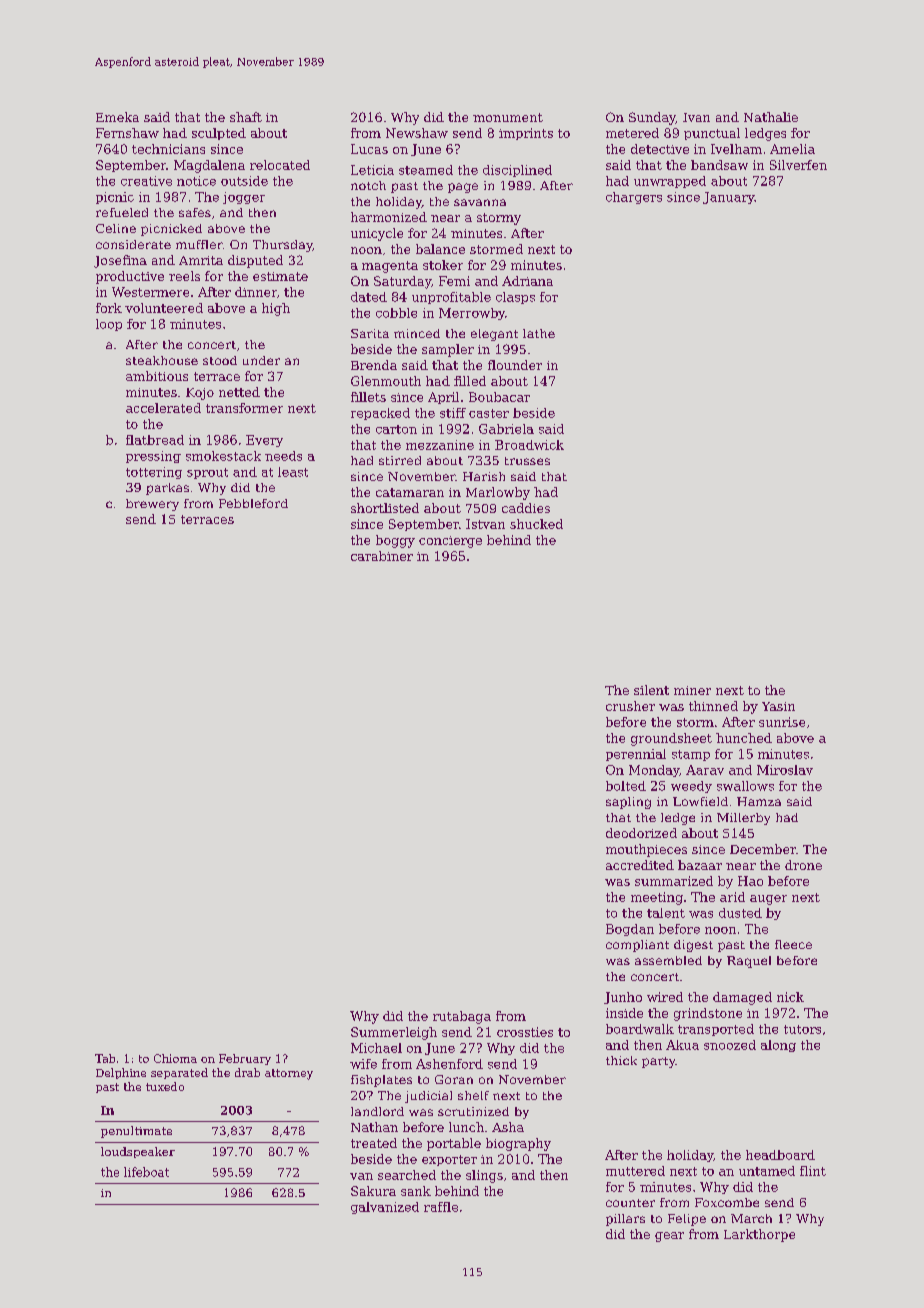 This page has height=1308, width=924. I want to click on muffler, so click(199, 244).
